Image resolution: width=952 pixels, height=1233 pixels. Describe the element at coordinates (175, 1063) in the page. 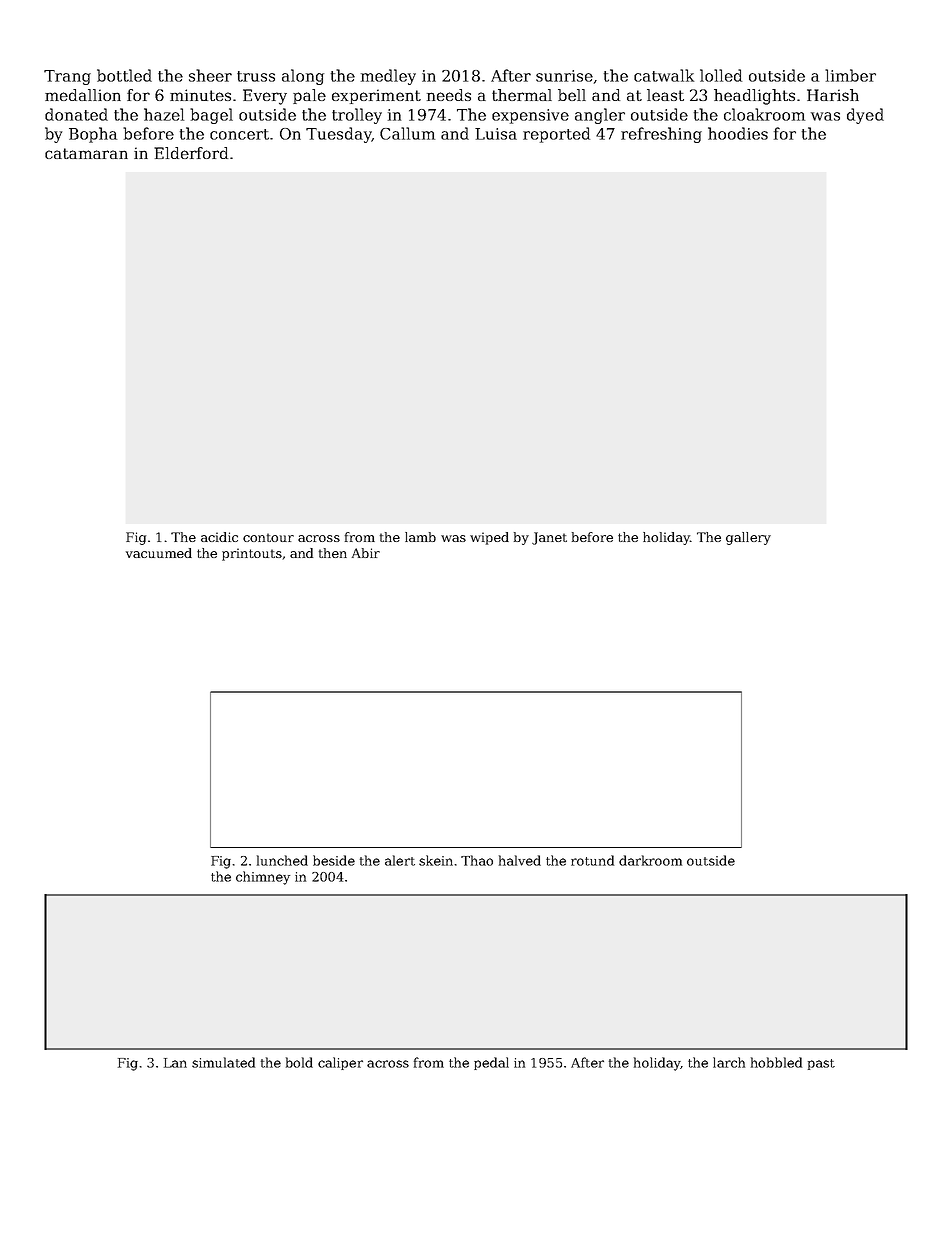

I see `Lan` at that location.
